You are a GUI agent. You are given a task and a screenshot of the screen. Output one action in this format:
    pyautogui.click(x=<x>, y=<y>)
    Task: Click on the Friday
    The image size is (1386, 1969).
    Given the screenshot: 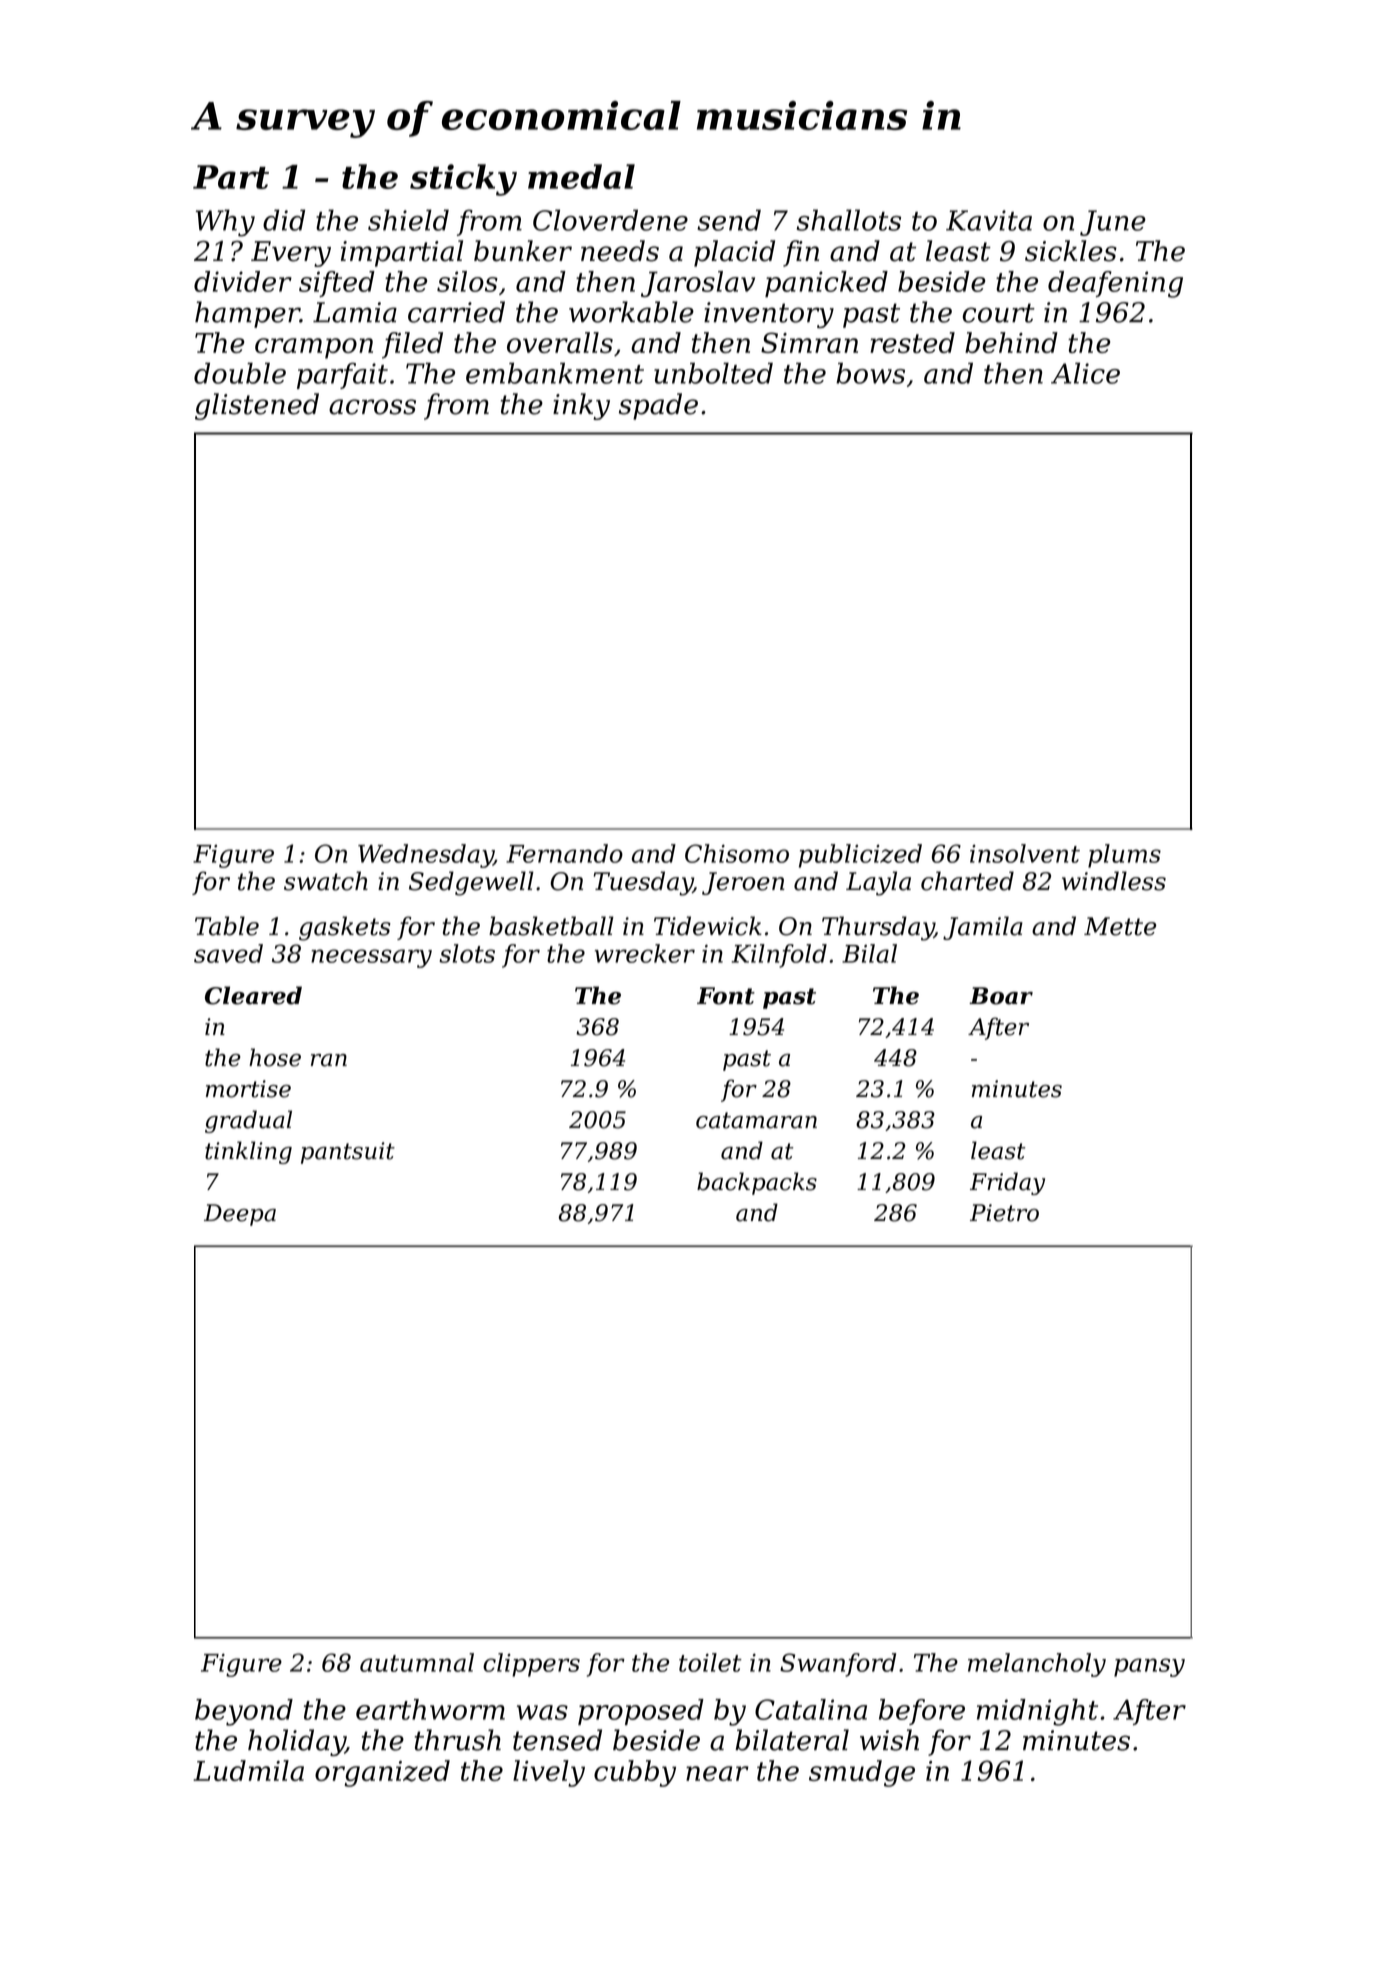 What is the action you would take?
    pyautogui.click(x=1007, y=1183)
